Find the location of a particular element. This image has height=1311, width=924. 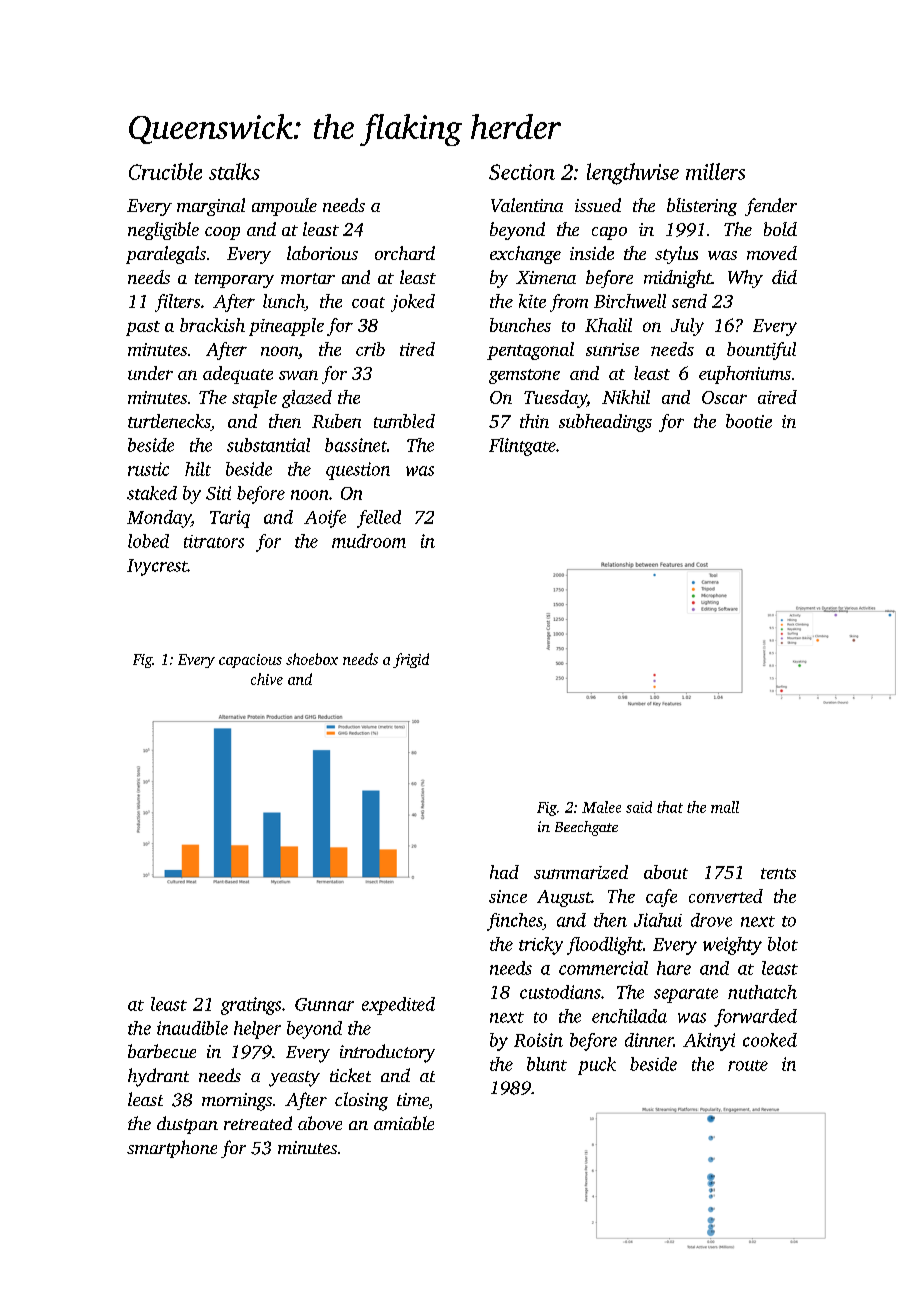

tumbled is located at coordinates (404, 421).
